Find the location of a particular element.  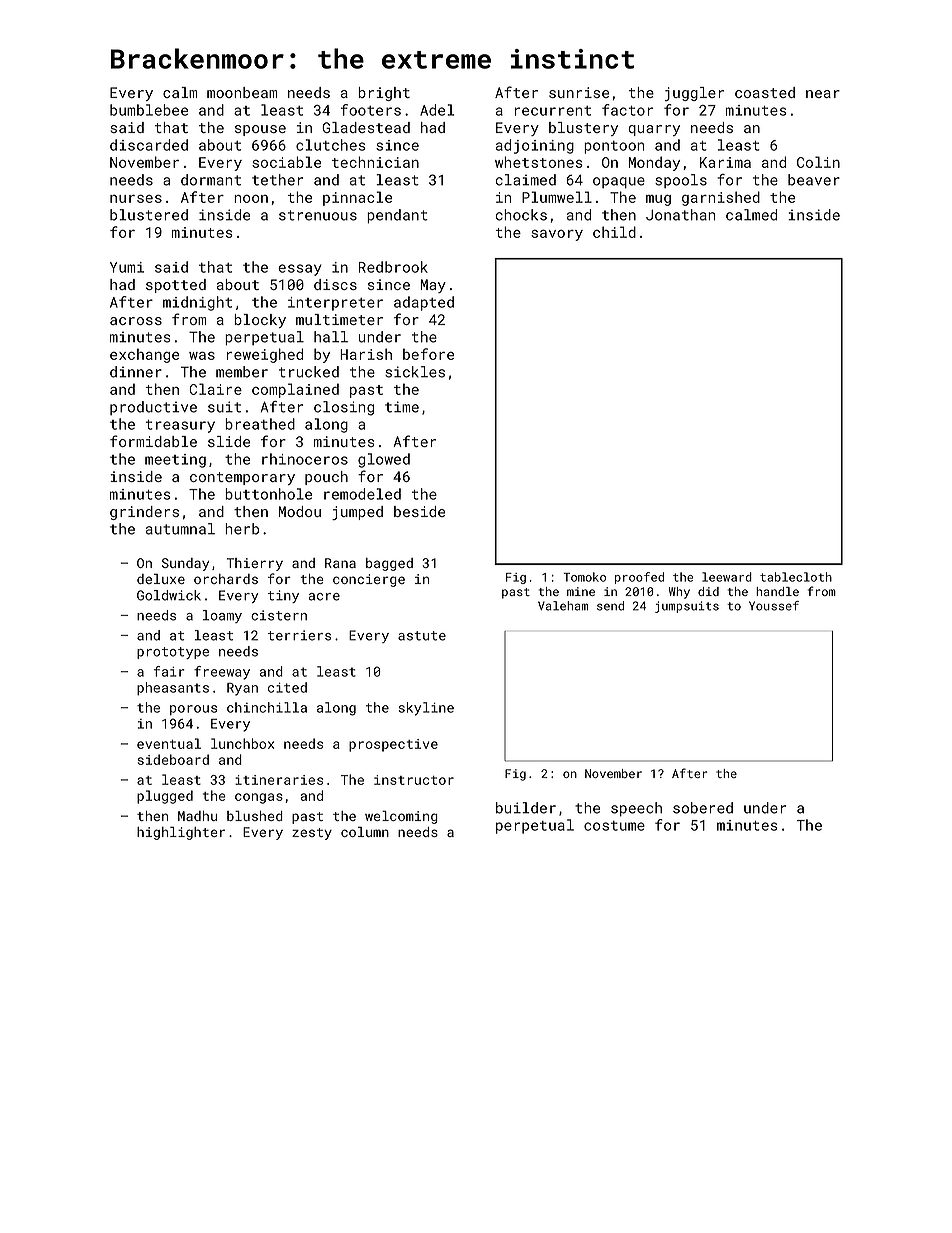

sobered is located at coordinates (703, 808).
